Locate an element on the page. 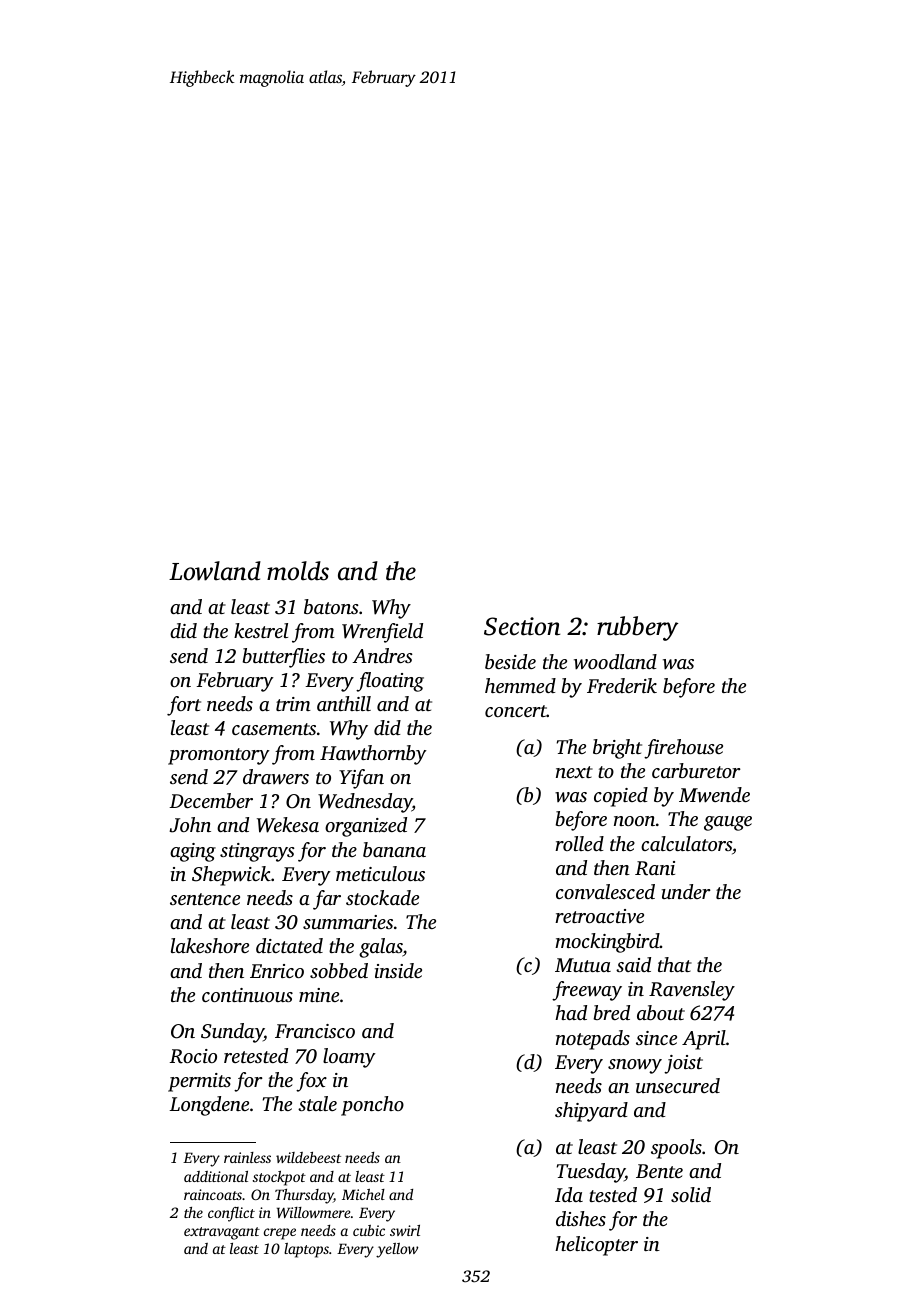 Image resolution: width=924 pixels, height=1311 pixels. inside is located at coordinates (398, 970).
